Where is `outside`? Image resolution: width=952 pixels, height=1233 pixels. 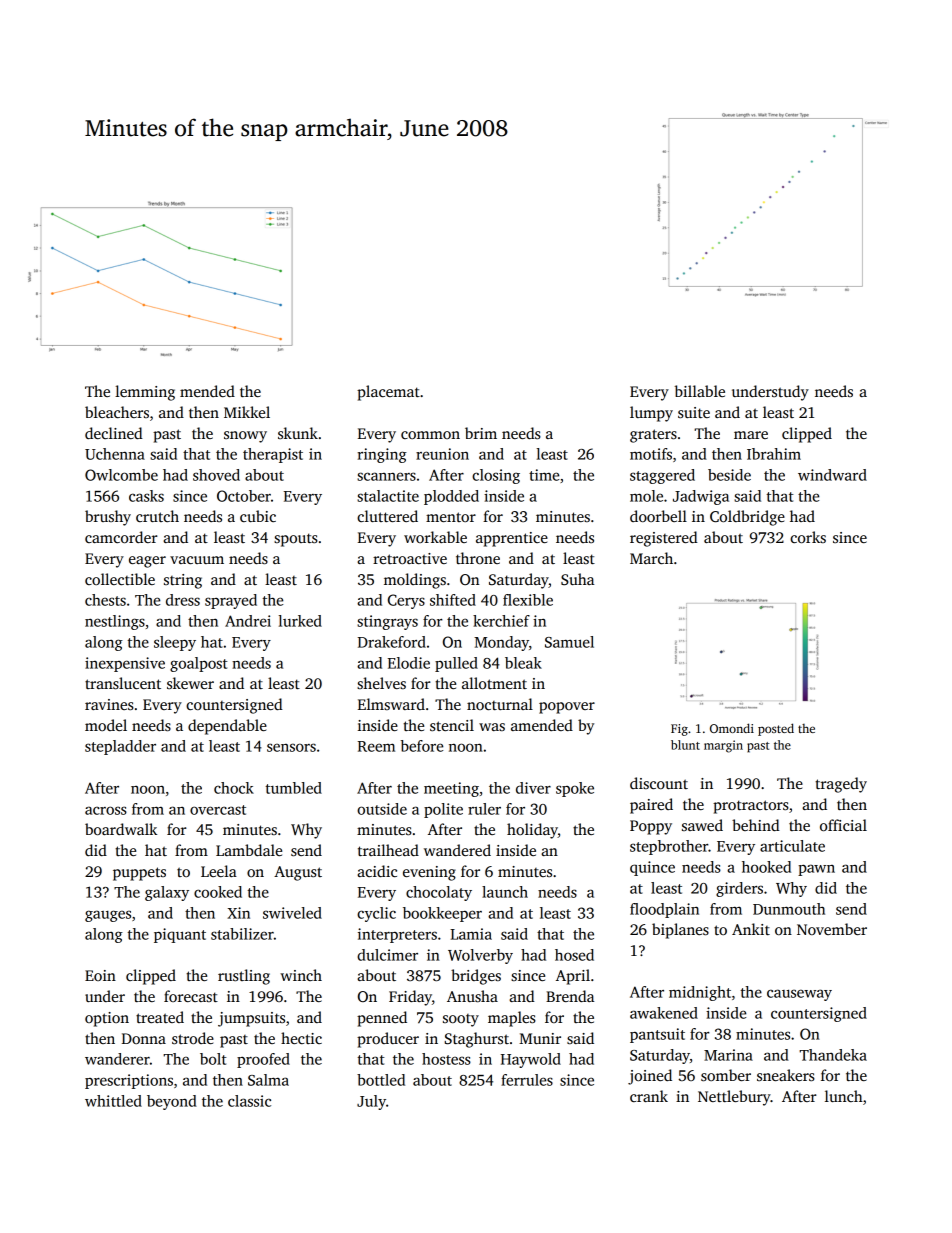 outside is located at coordinates (382, 809).
